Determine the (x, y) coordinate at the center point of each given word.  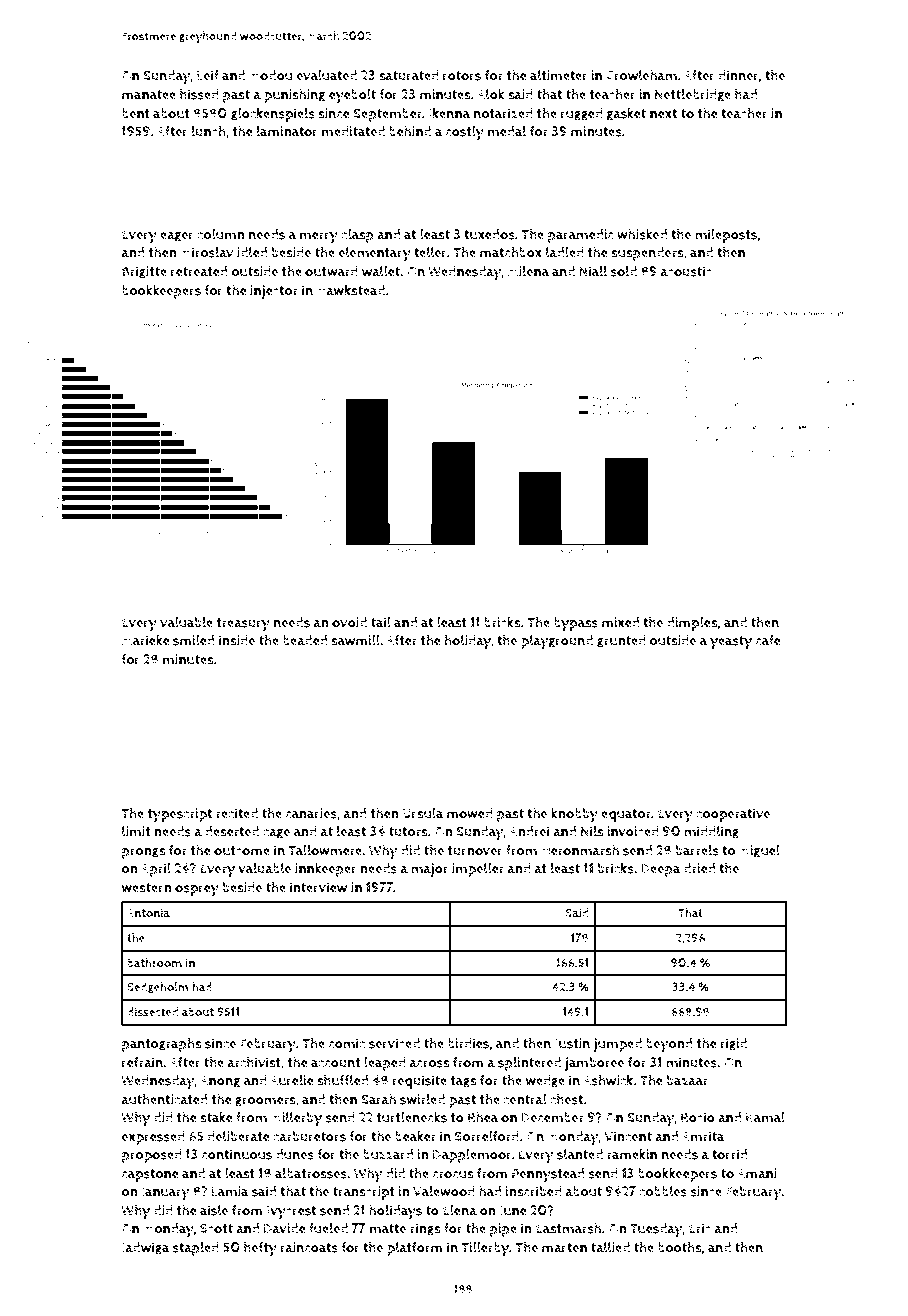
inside (237, 640)
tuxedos (489, 234)
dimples (692, 624)
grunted (621, 641)
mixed (620, 622)
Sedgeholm (158, 988)
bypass (576, 624)
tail (381, 622)
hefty (260, 1248)
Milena (528, 271)
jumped (617, 1045)
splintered (529, 1064)
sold (624, 271)
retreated (199, 271)
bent (136, 113)
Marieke (146, 640)
